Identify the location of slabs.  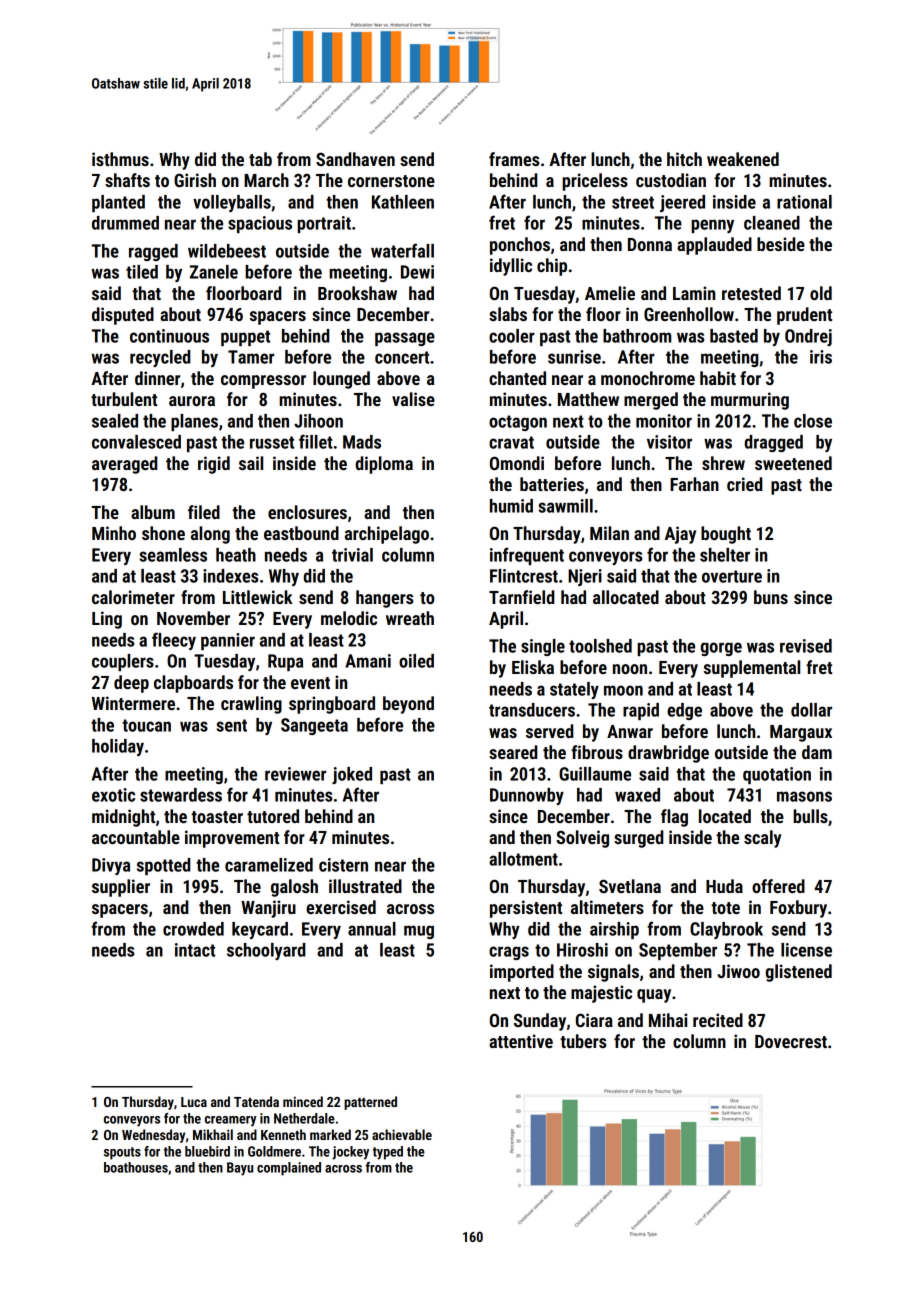
(508, 314).
